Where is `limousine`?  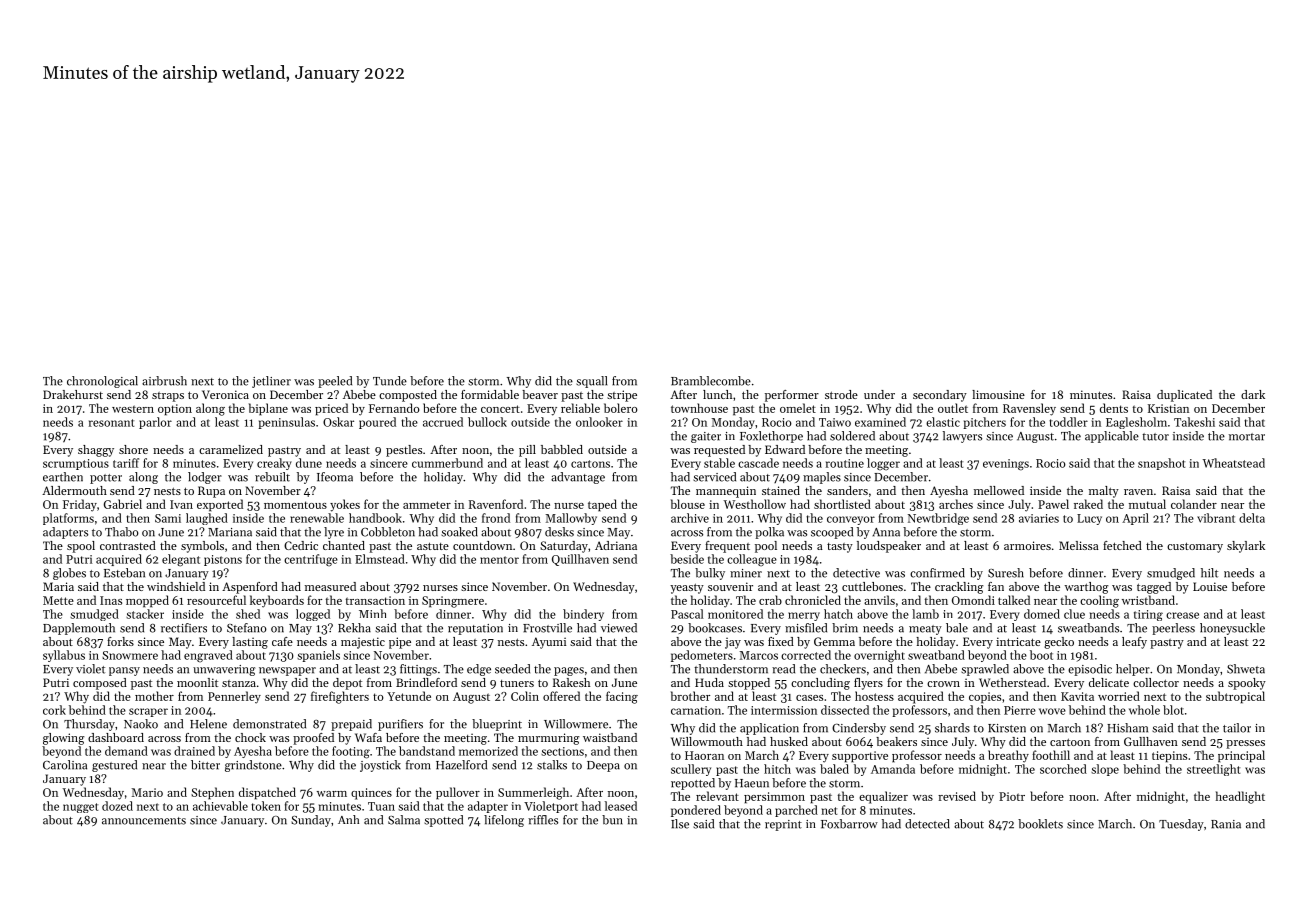
limousine is located at coordinates (998, 394).
